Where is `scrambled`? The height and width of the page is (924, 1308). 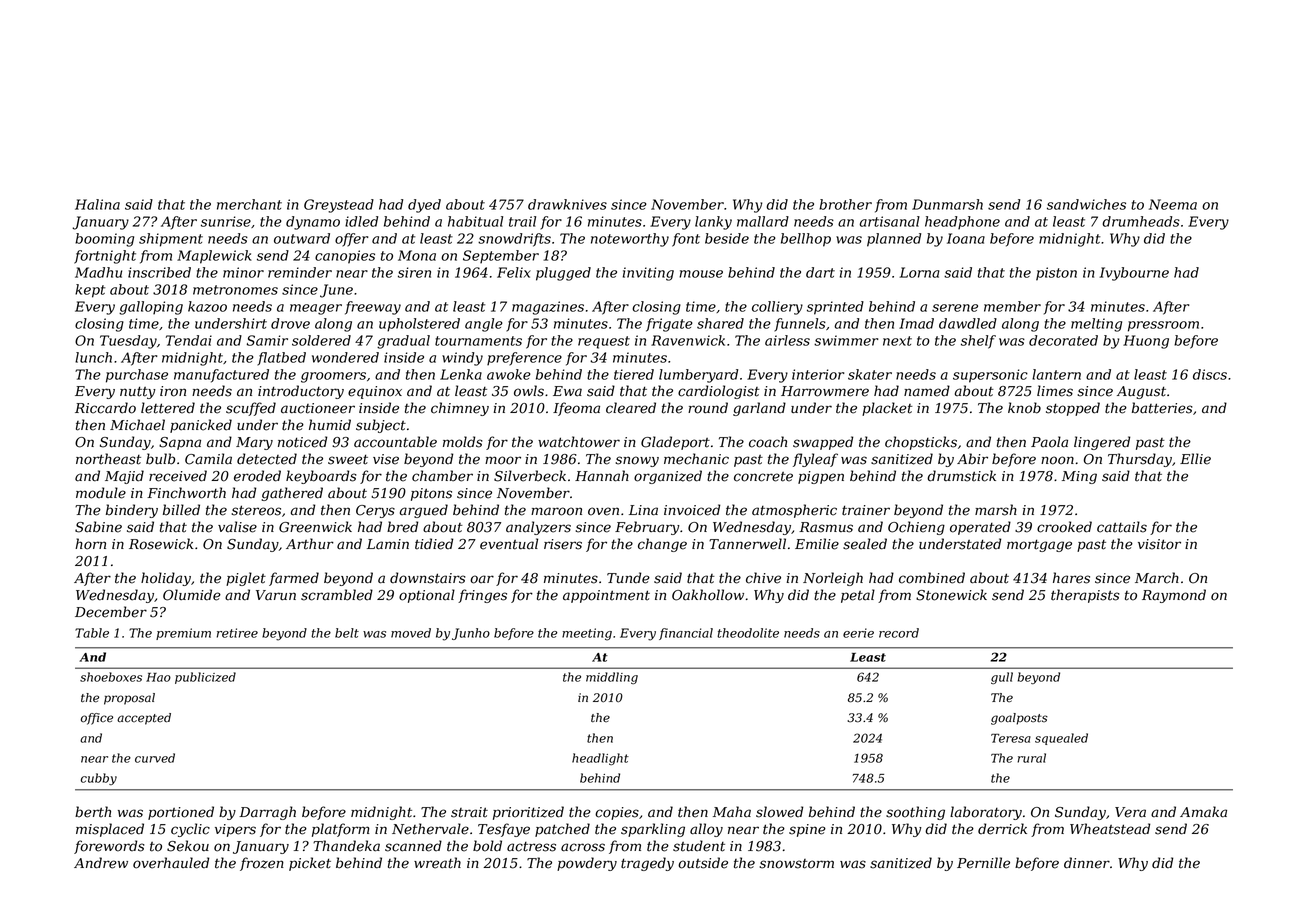 scrambled is located at coordinates (337, 595).
